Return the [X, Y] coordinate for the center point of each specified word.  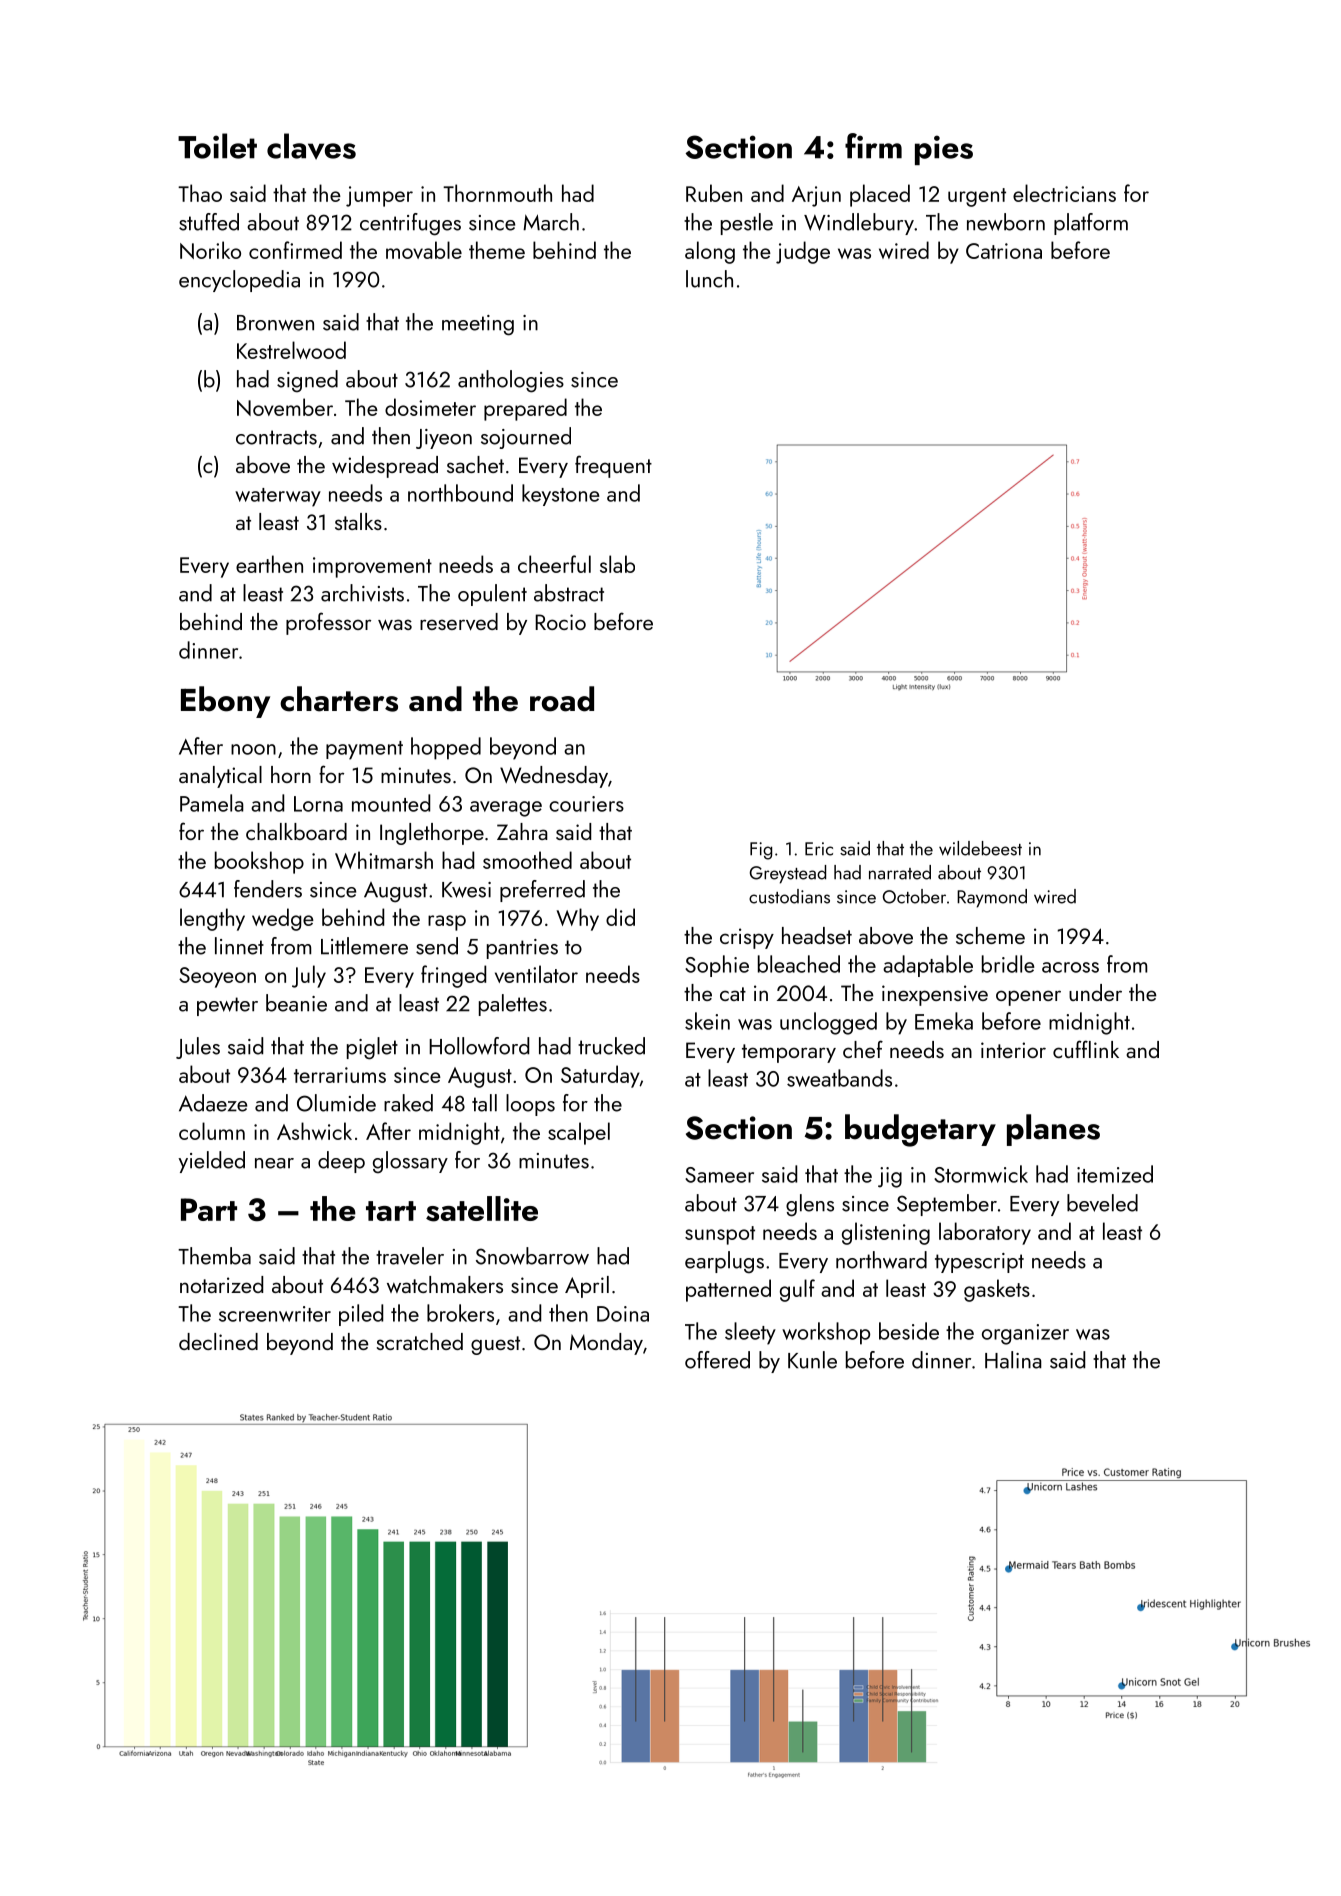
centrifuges [410, 224]
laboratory [985, 1233]
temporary [789, 1053]
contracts [276, 437]
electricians [1064, 193]
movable [424, 250]
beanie [296, 1003]
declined [218, 1341]
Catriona [1004, 251]
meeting [478, 325]
